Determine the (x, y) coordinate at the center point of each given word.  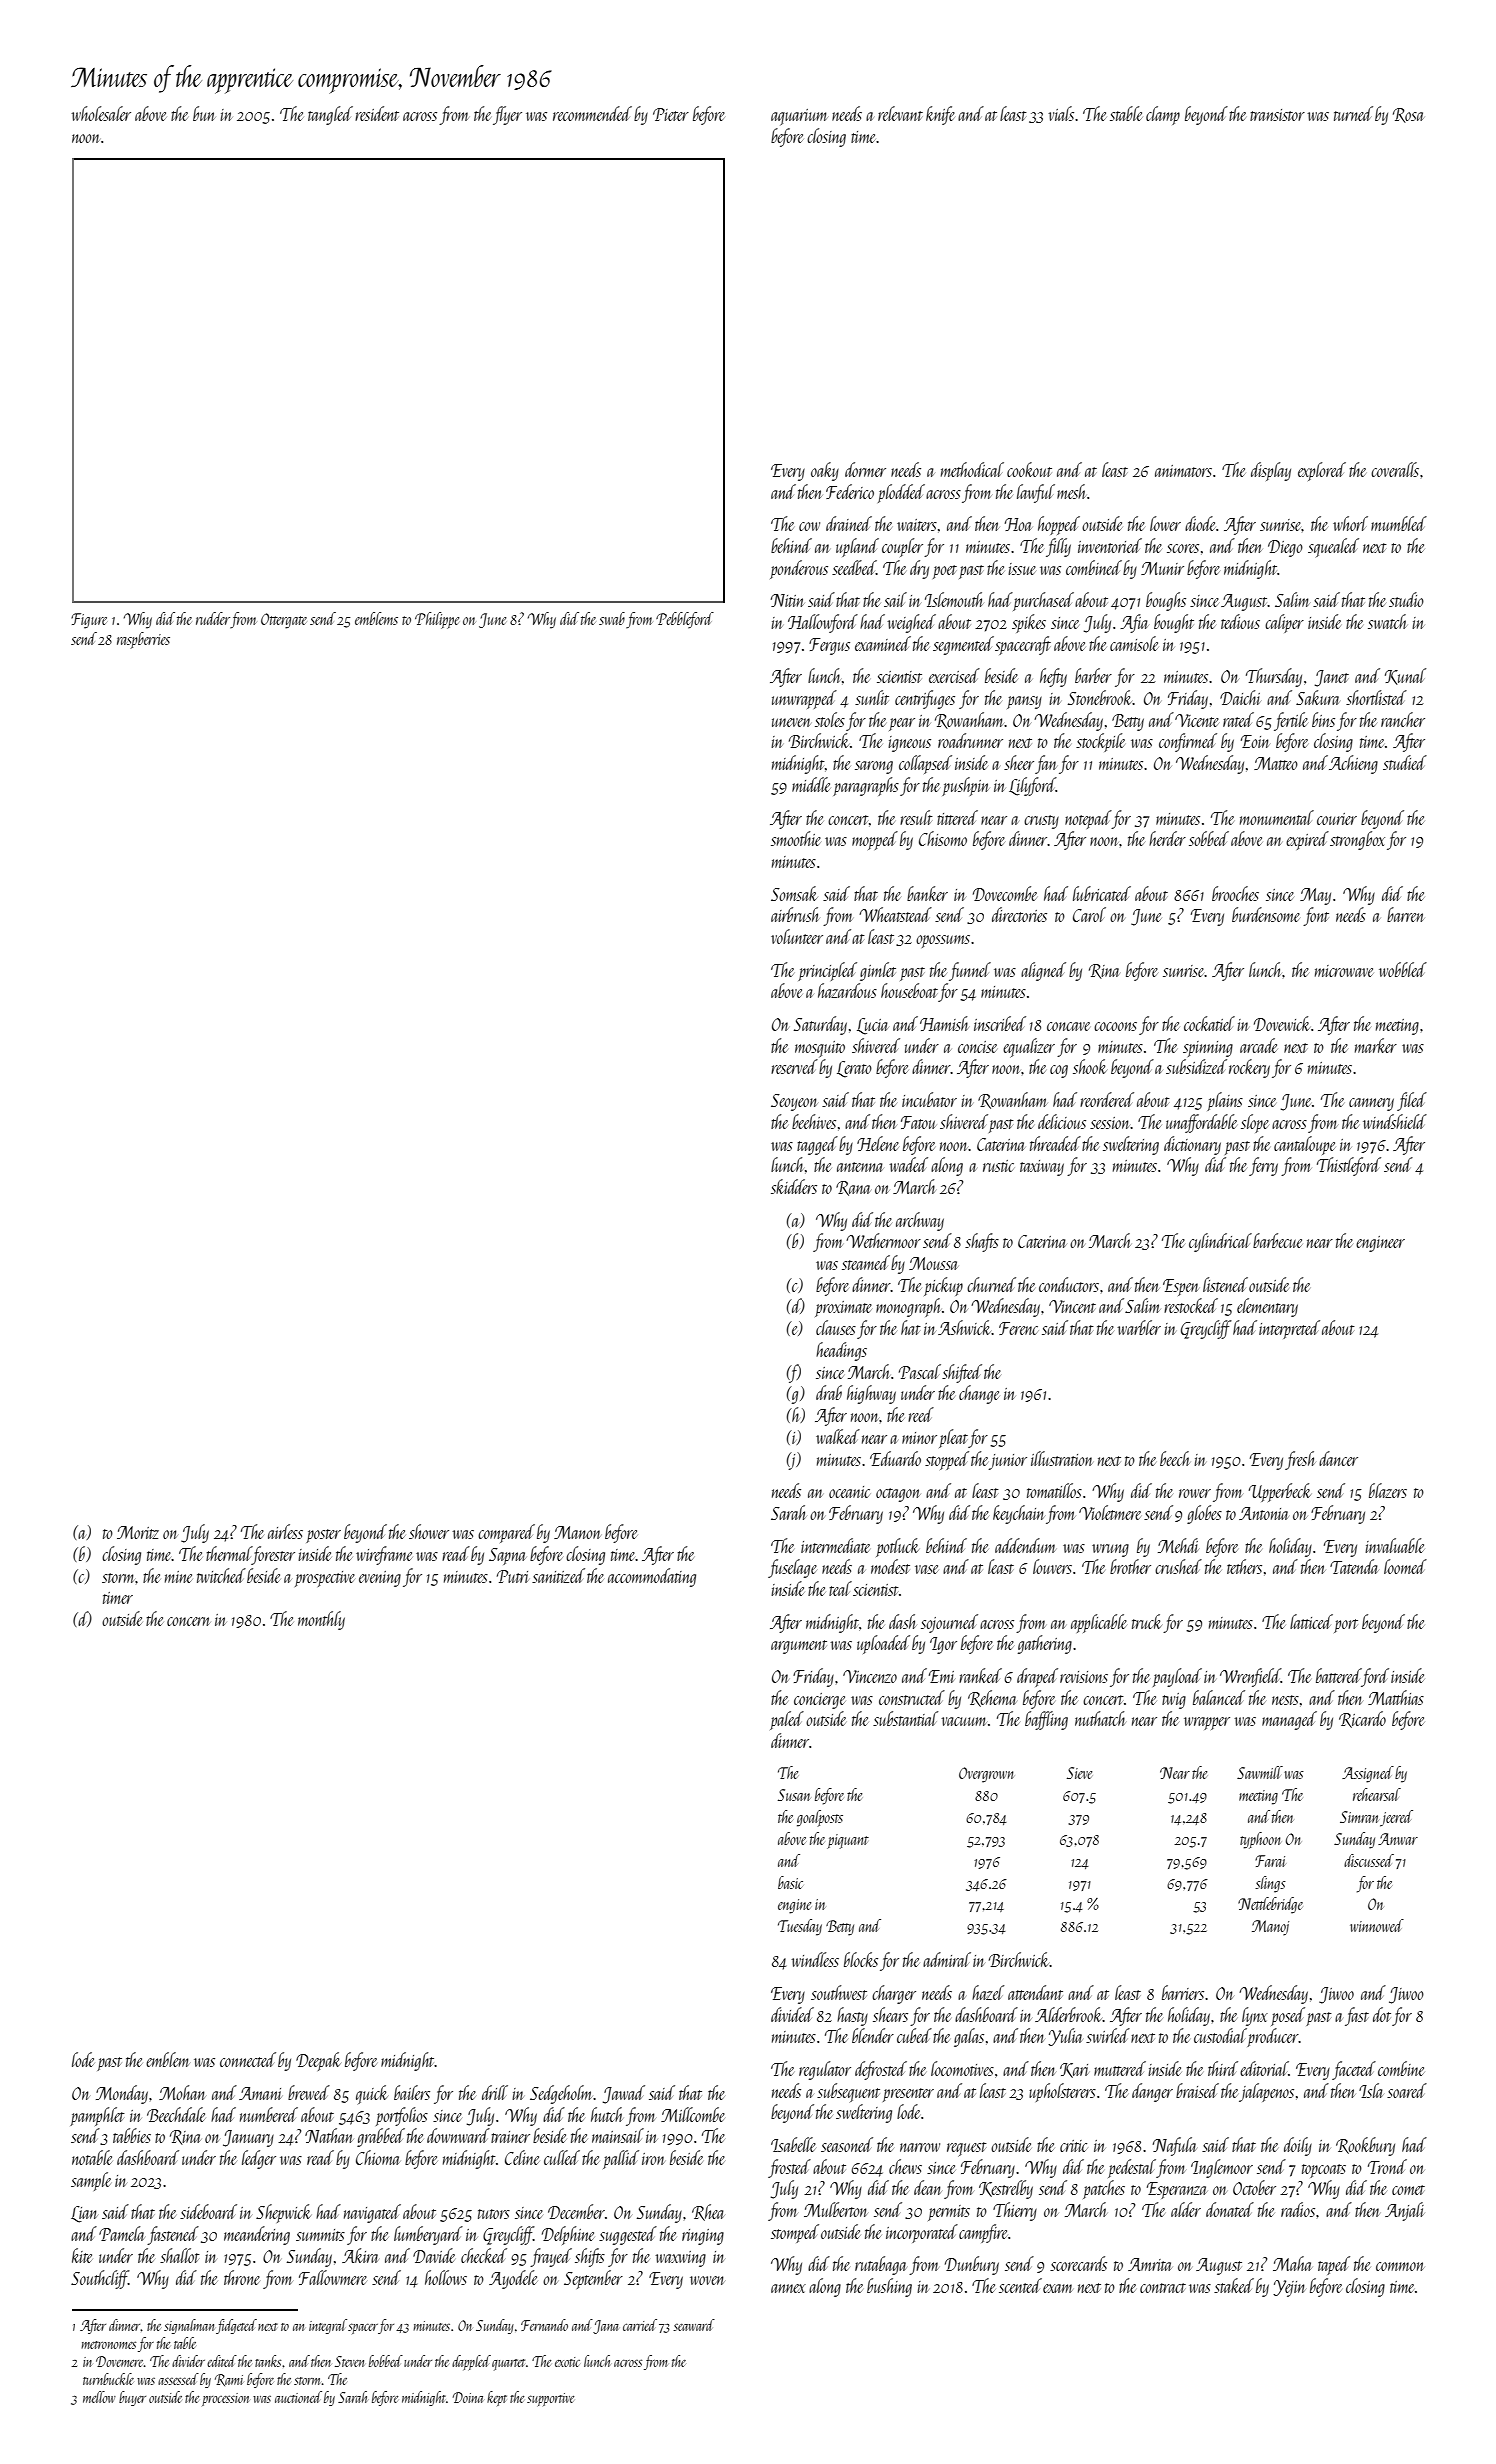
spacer (363, 2328)
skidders (794, 1186)
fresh (1300, 1460)
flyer (507, 115)
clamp (1163, 115)
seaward (694, 2325)
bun (204, 113)
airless (285, 1531)
